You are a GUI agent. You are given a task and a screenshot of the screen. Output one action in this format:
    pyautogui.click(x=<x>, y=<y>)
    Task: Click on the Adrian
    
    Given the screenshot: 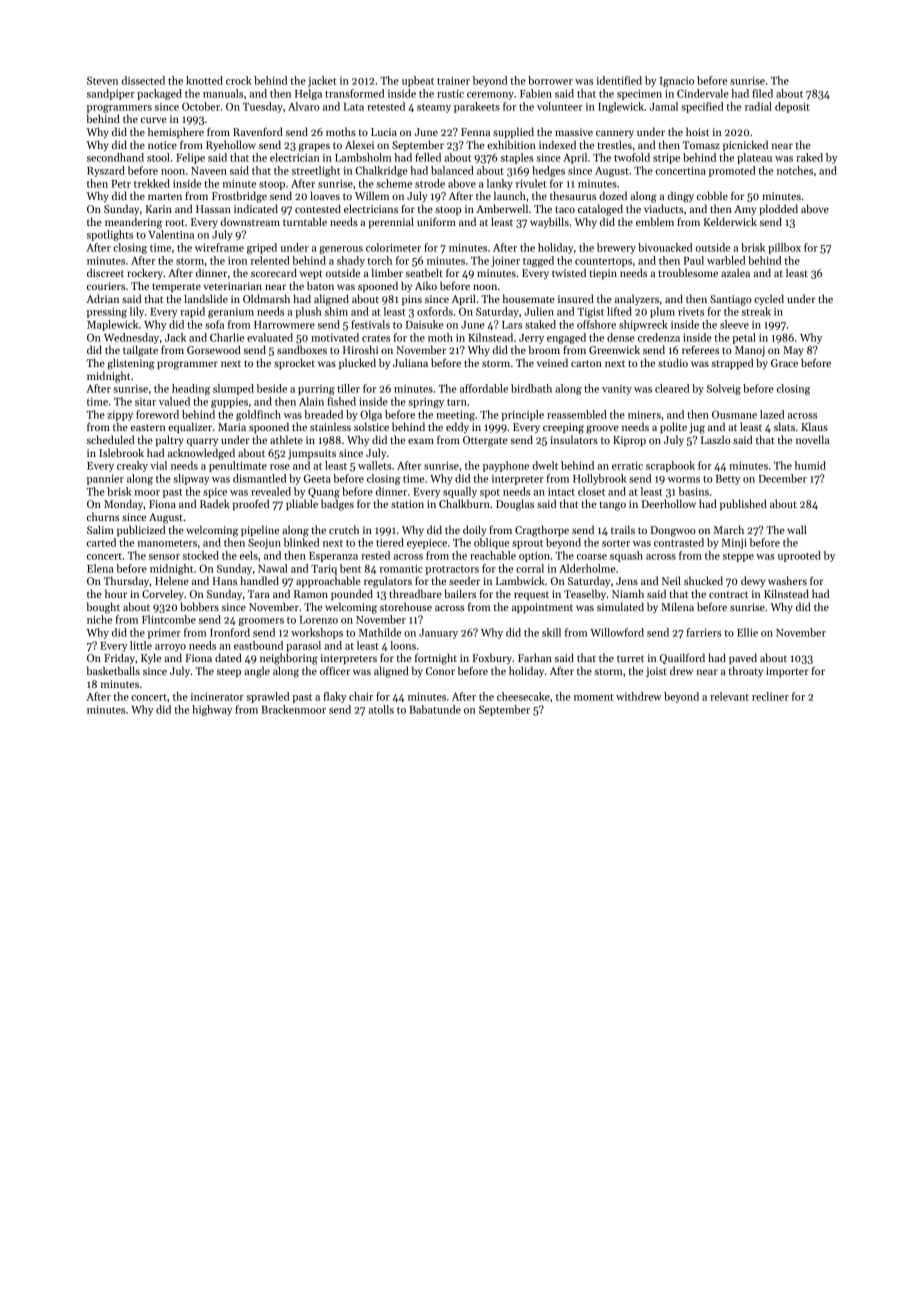 What is the action you would take?
    pyautogui.click(x=102, y=298)
